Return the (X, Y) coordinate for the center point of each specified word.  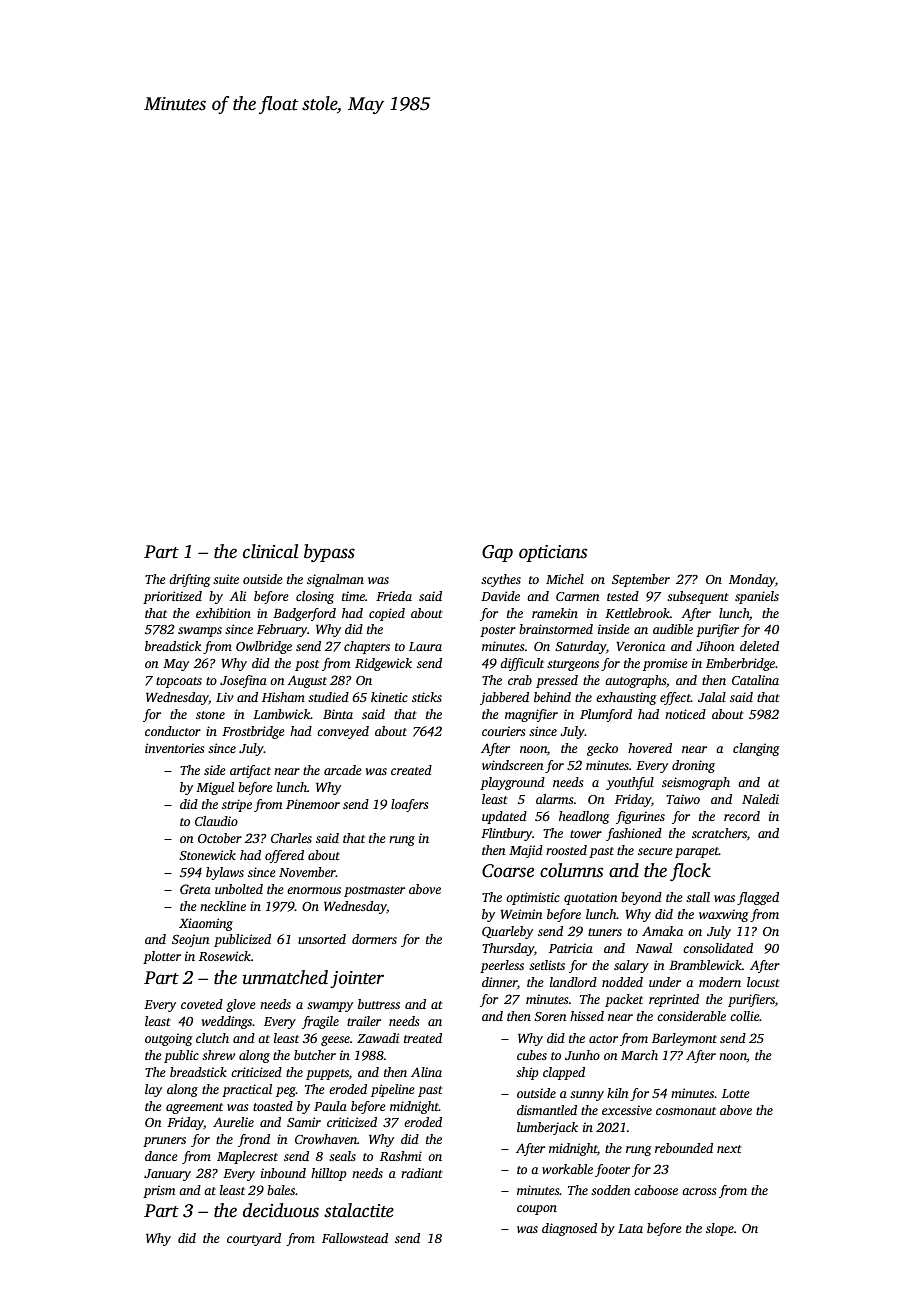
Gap (497, 553)
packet (624, 1000)
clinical (270, 551)
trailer (364, 1021)
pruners (164, 1142)
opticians (553, 553)
